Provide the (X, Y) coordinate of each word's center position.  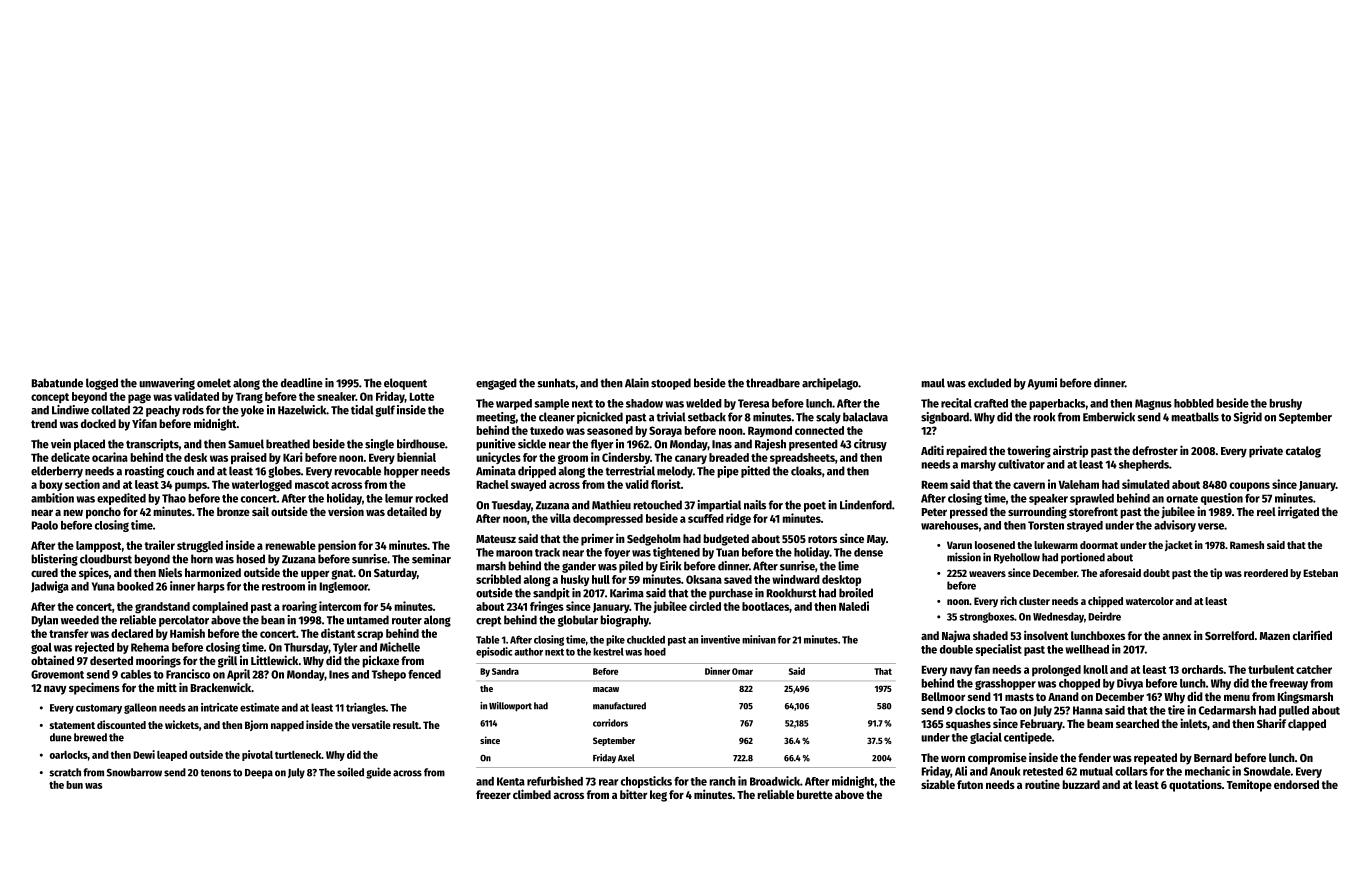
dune (61, 737)
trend (44, 423)
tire (1176, 710)
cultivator (1021, 464)
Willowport (510, 706)
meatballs (1195, 417)
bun (74, 785)
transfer (68, 633)
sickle (532, 444)
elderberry (57, 472)
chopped (1079, 684)
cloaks (806, 471)
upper (315, 575)
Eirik (671, 566)
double (956, 649)
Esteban (1320, 573)
